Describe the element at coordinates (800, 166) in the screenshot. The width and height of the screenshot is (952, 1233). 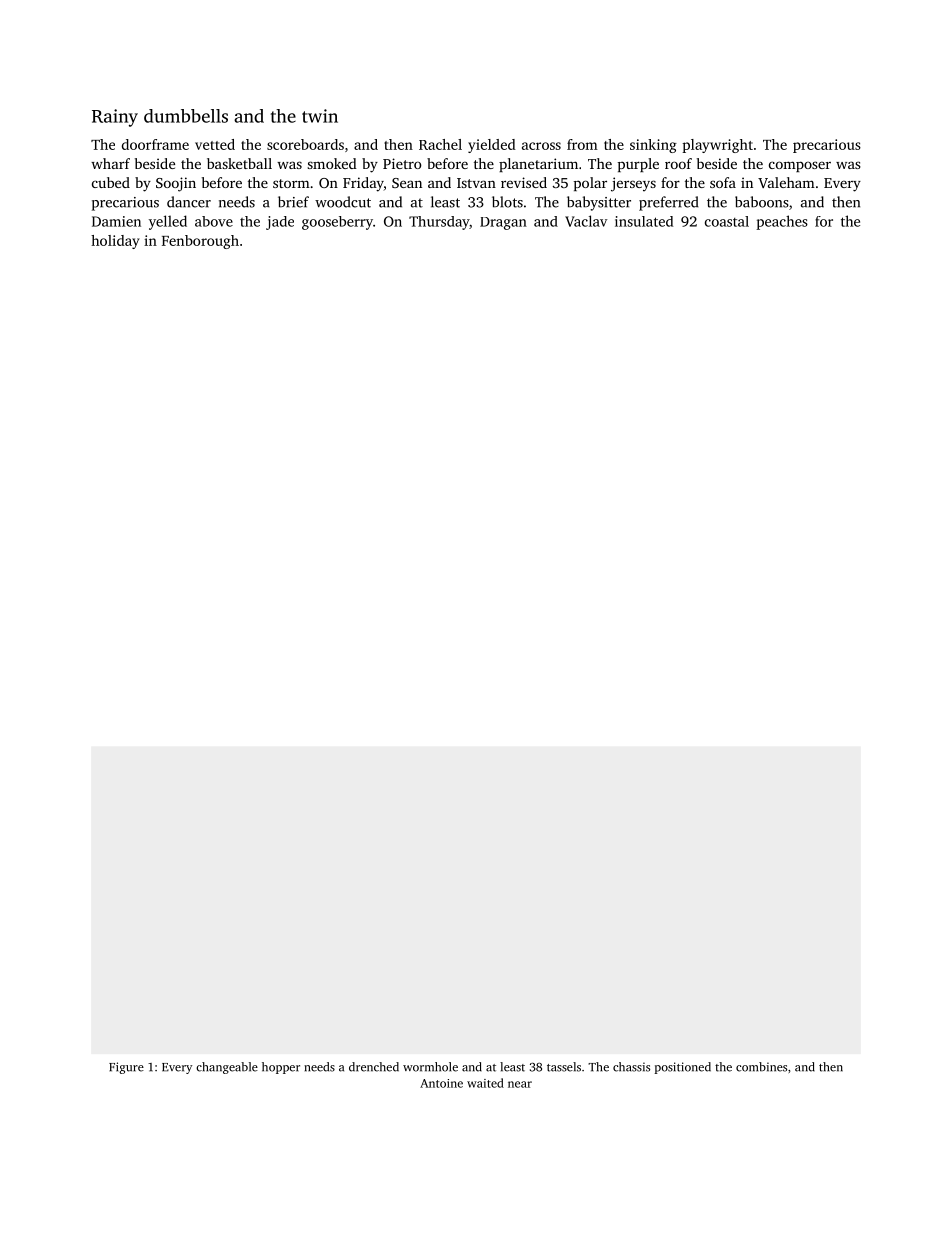
I see `composer` at that location.
